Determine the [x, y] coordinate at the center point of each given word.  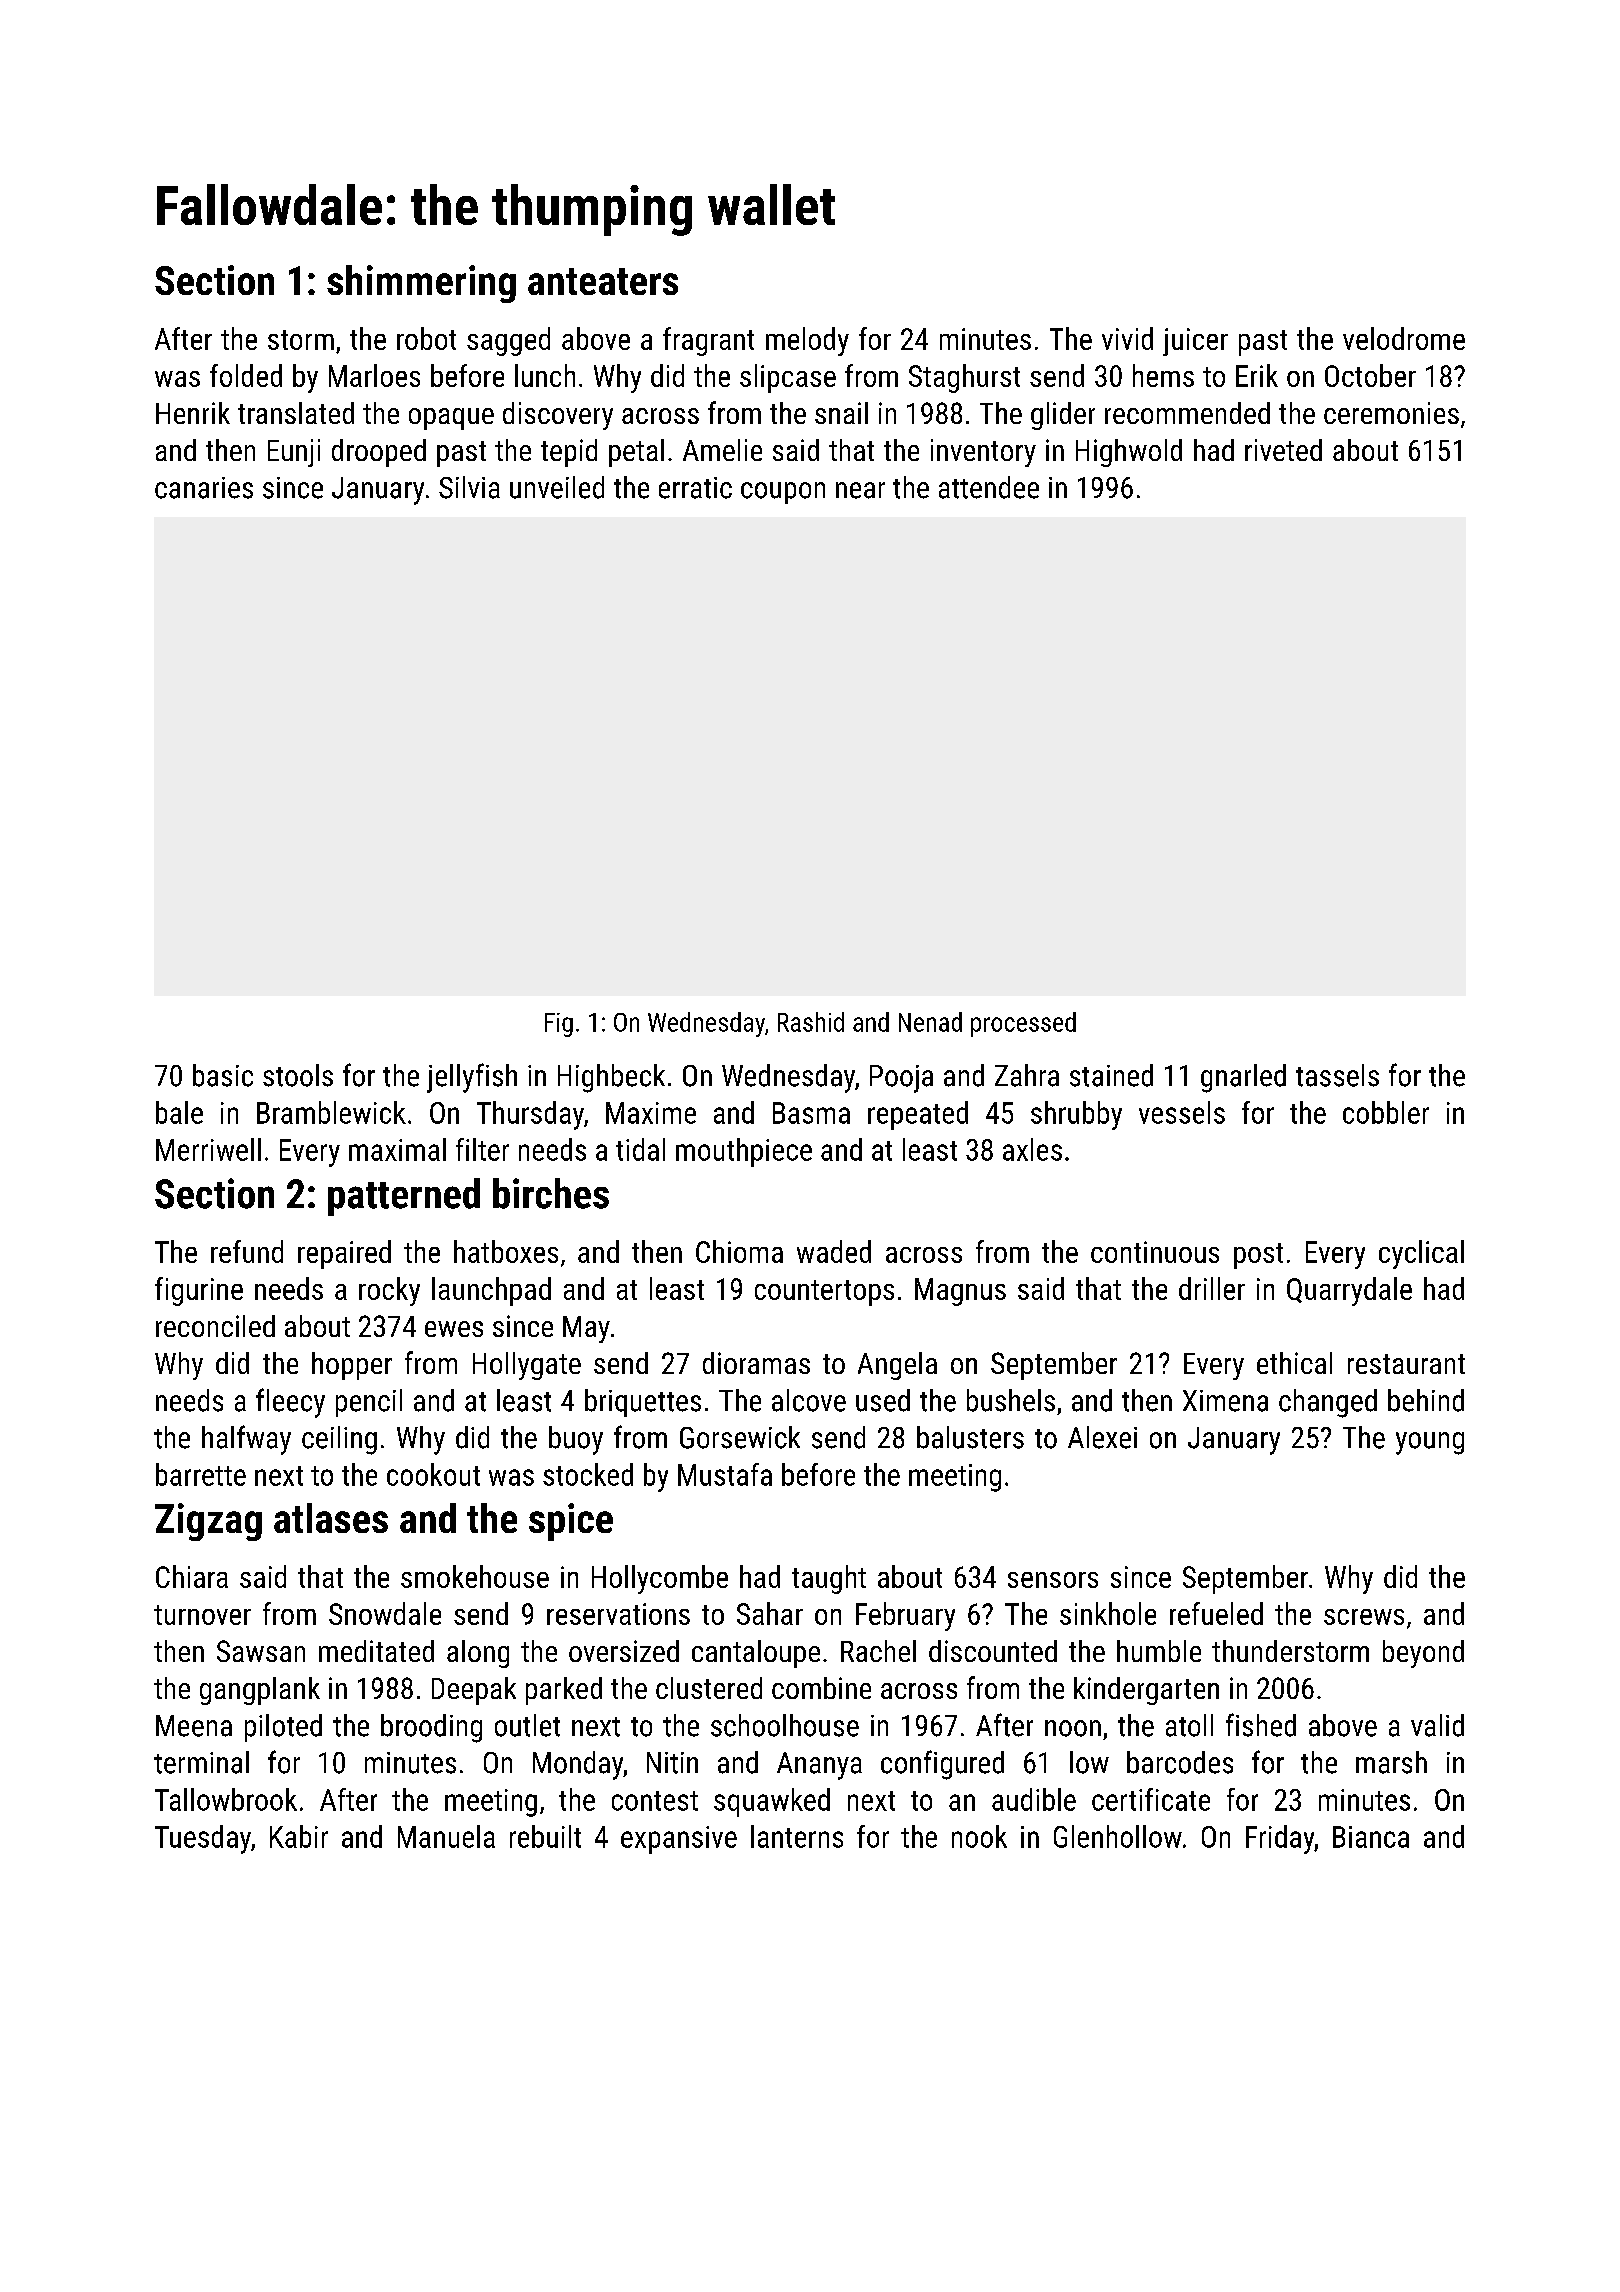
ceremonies [1391, 413]
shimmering [421, 284]
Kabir [299, 1836]
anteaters [603, 281]
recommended [1187, 413]
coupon [783, 493]
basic [223, 1075]
